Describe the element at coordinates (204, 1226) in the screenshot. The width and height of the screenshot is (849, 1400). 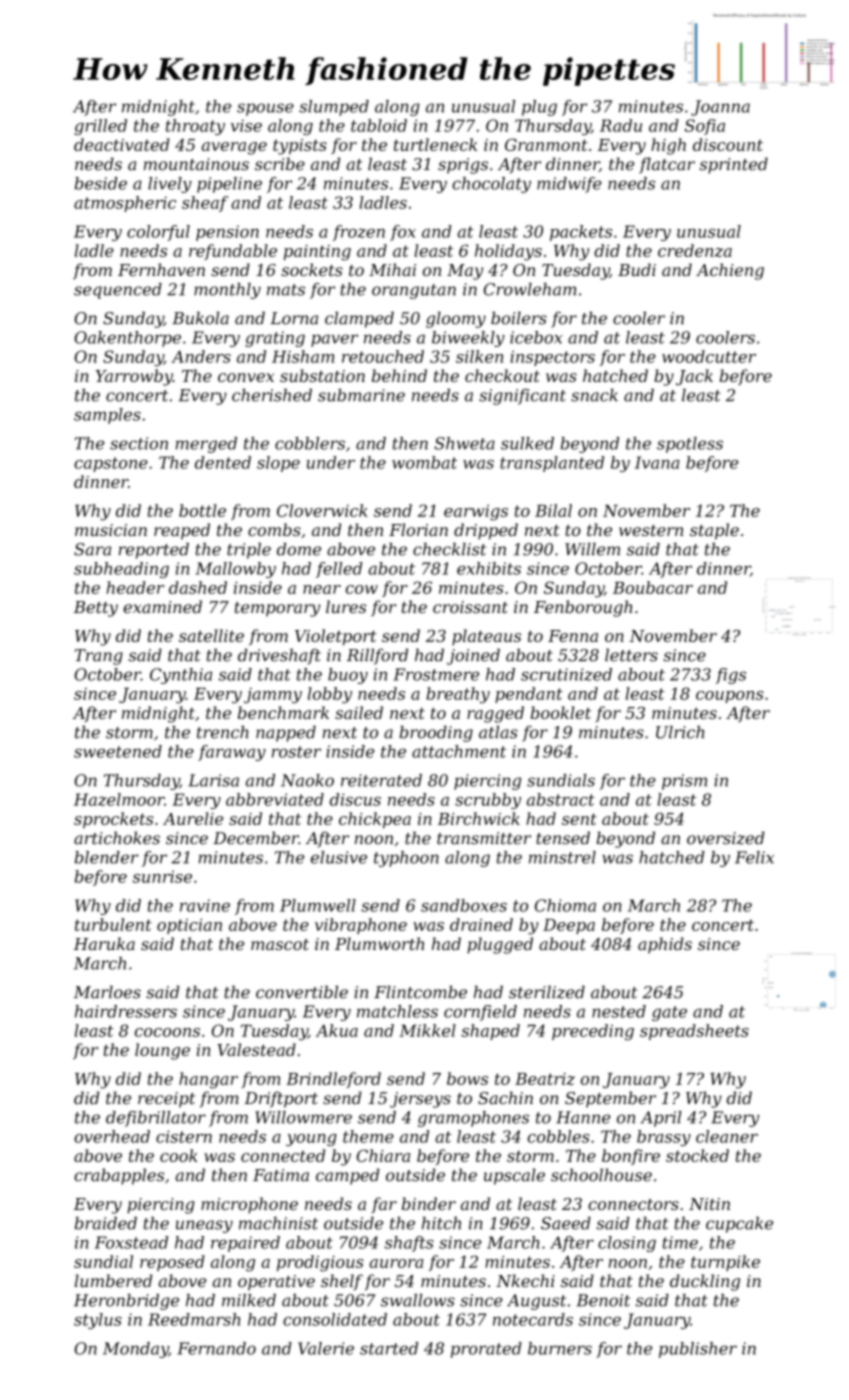
I see `uneasy` at that location.
